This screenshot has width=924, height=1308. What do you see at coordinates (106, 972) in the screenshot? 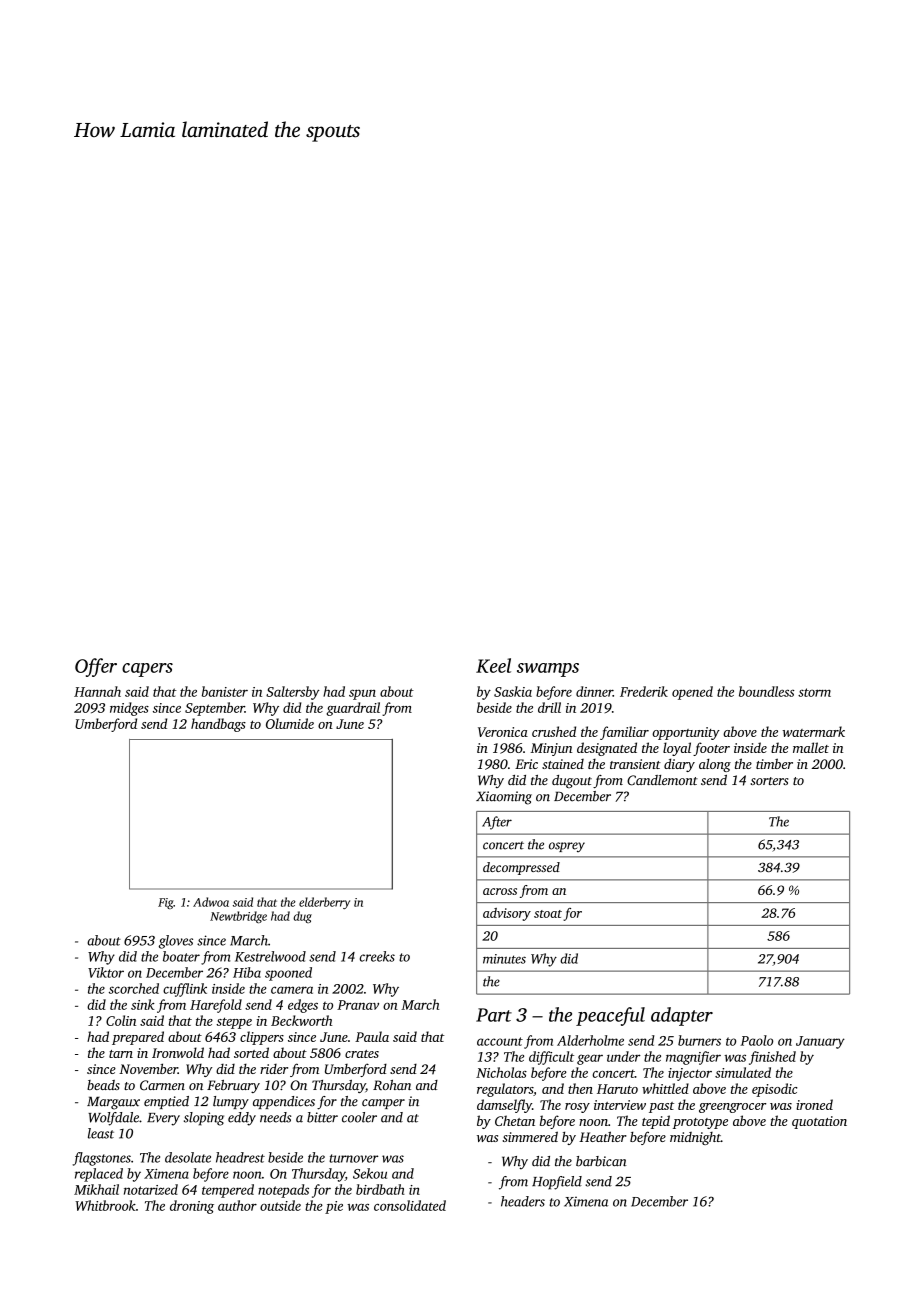
I see `Viktor` at bounding box center [106, 972].
